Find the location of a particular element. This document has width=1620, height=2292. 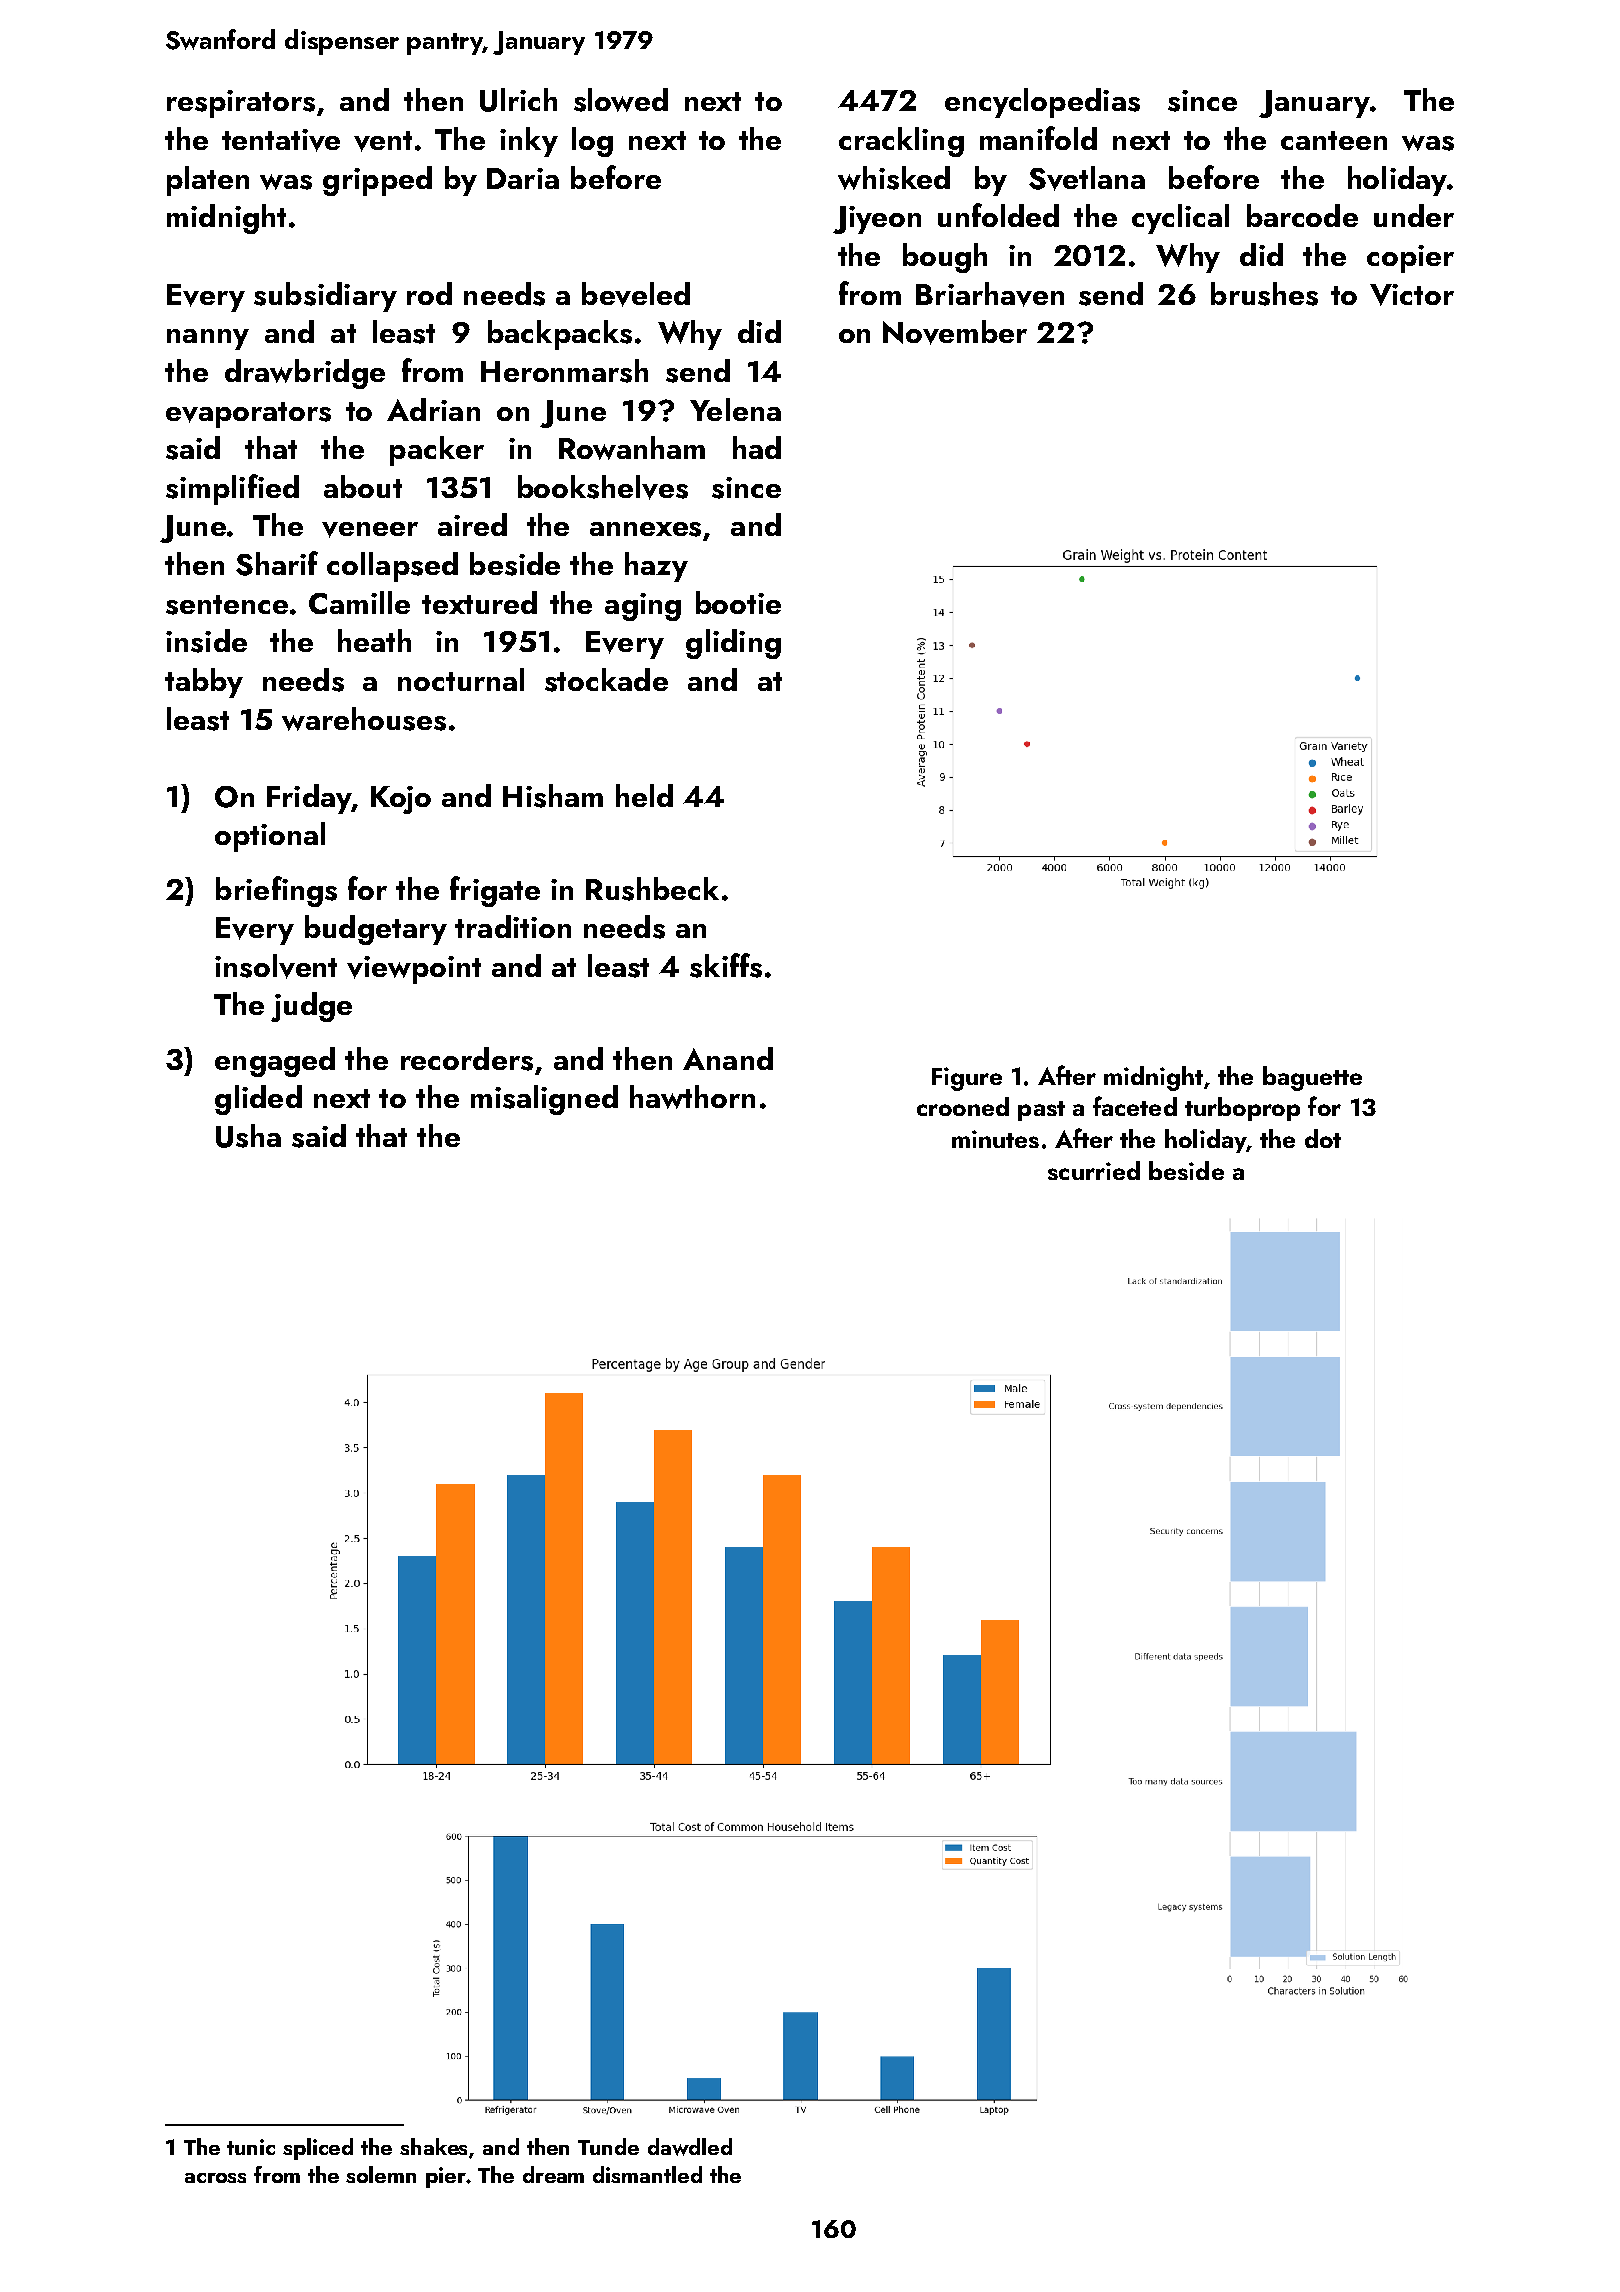

hawthorn is located at coordinates (692, 1097).
